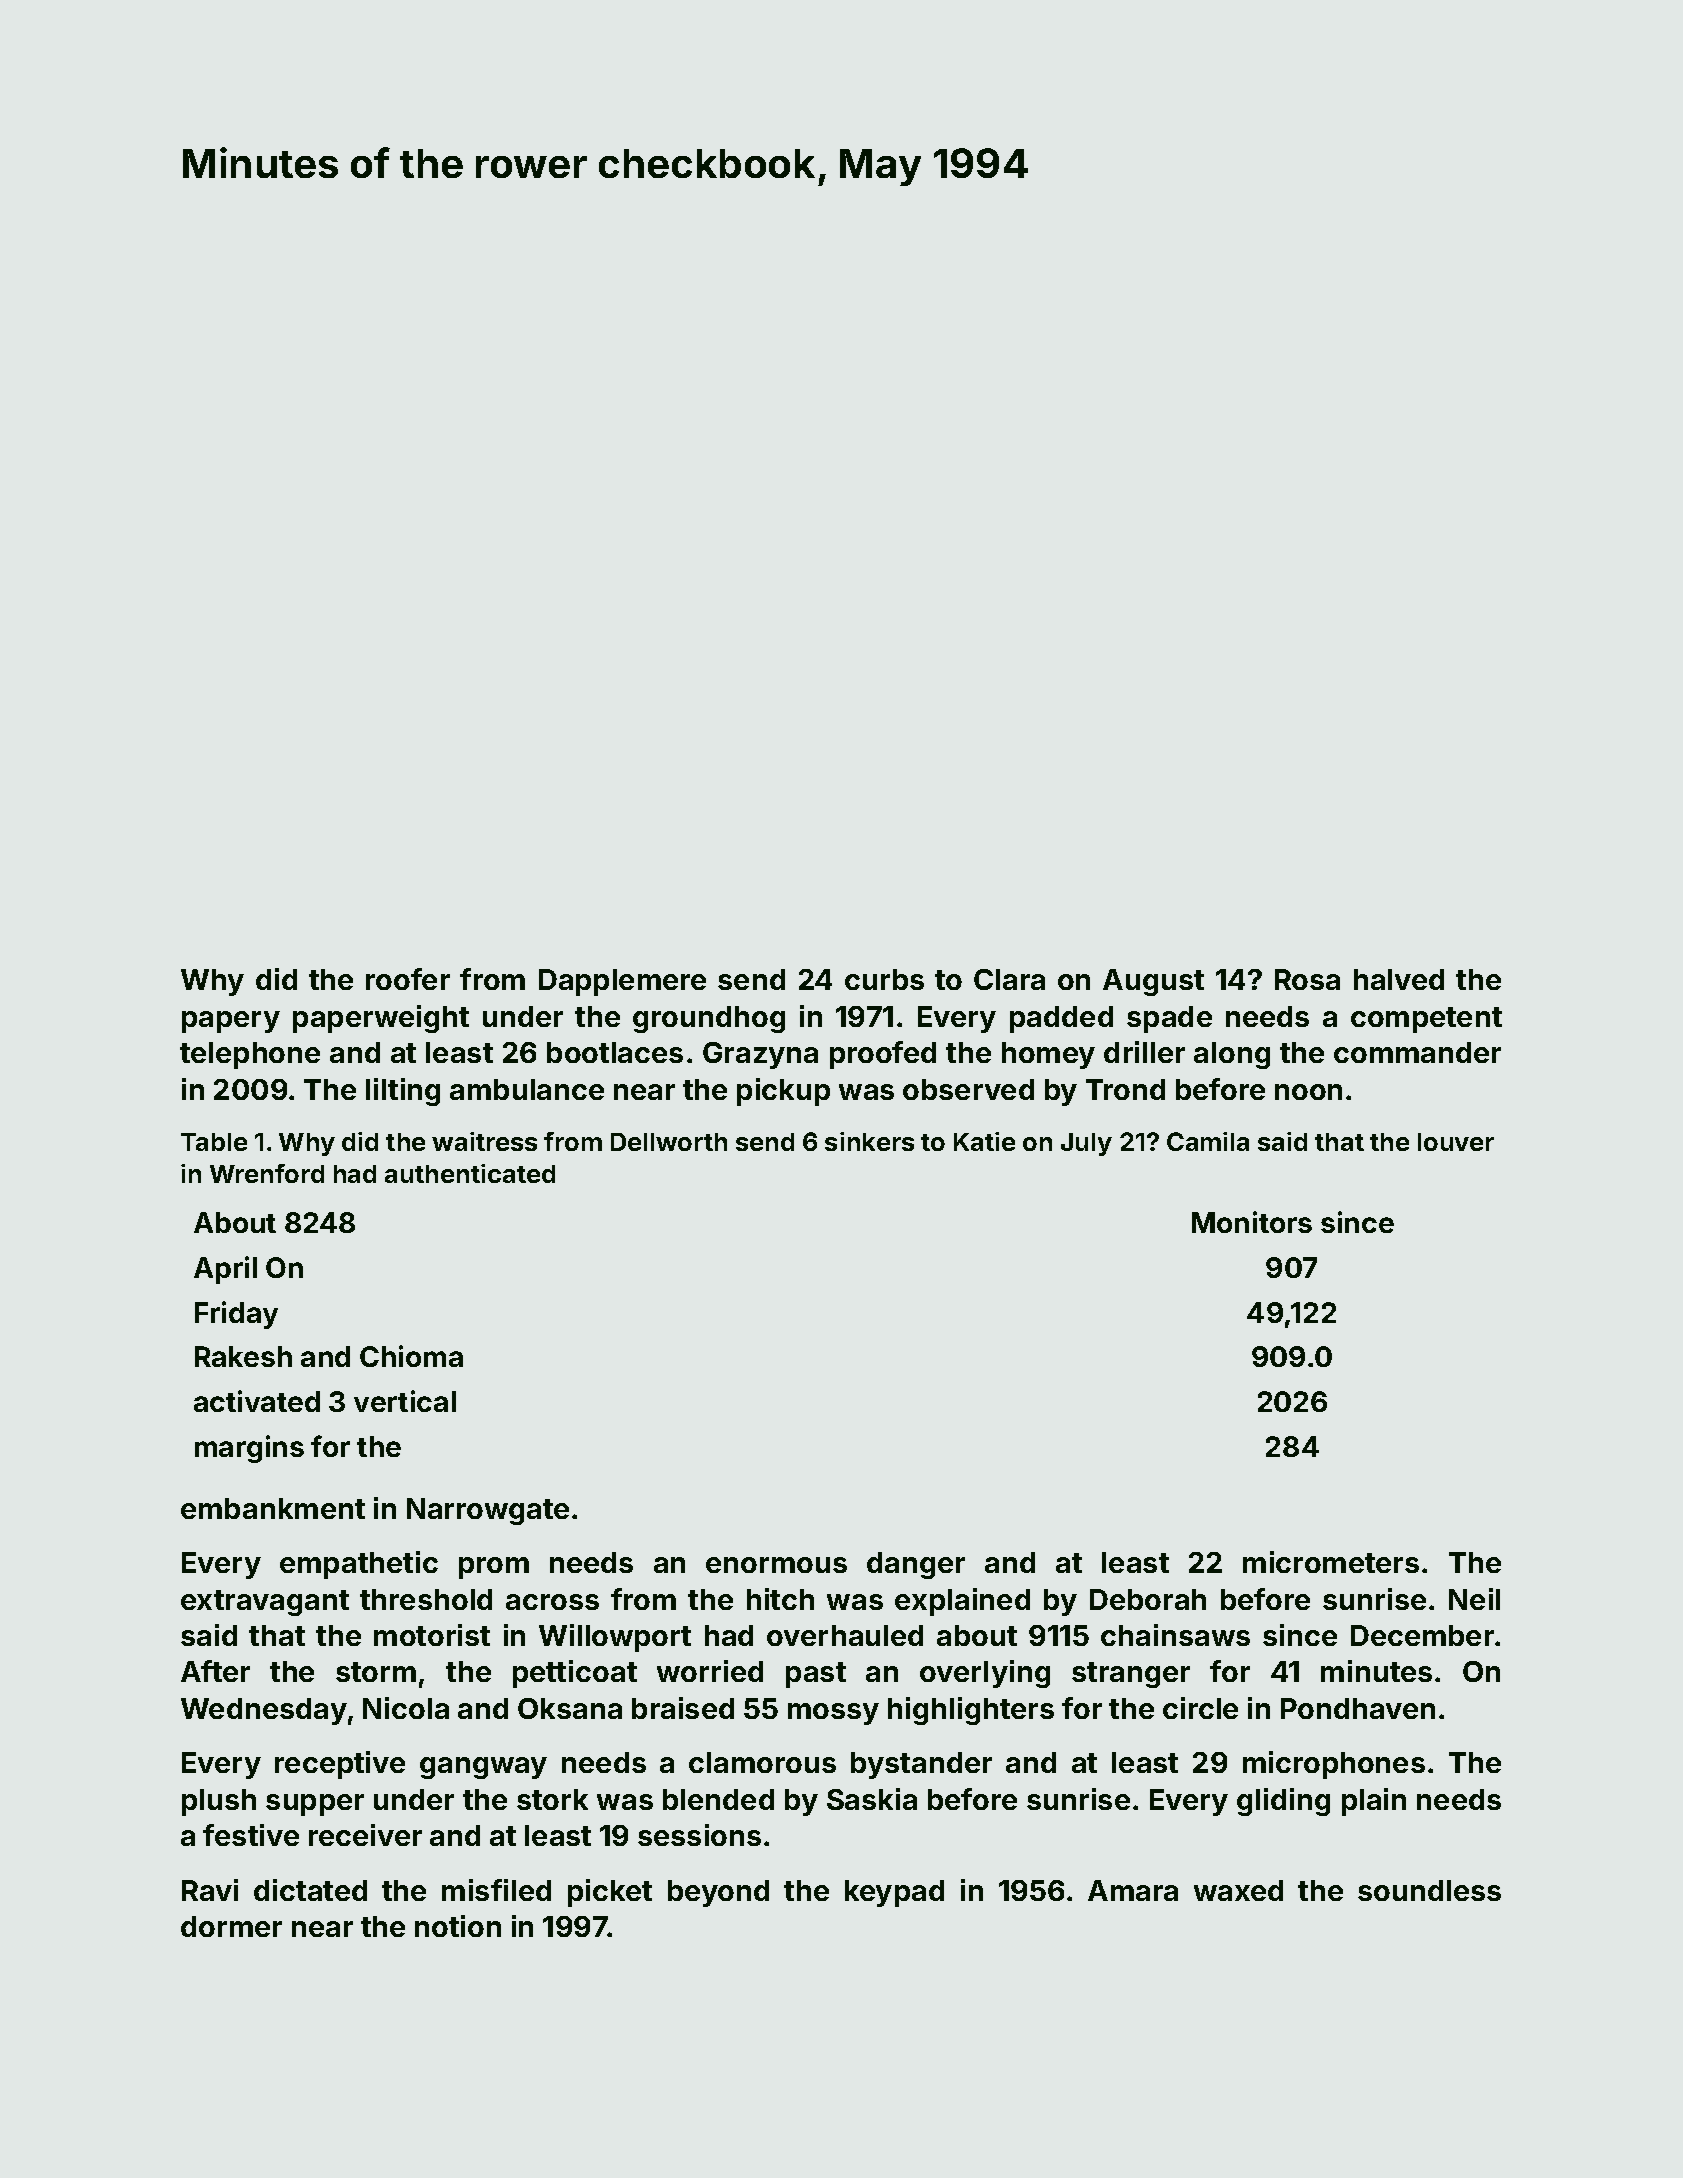 The image size is (1683, 2178). What do you see at coordinates (776, 1565) in the screenshot?
I see `enormous` at bounding box center [776, 1565].
